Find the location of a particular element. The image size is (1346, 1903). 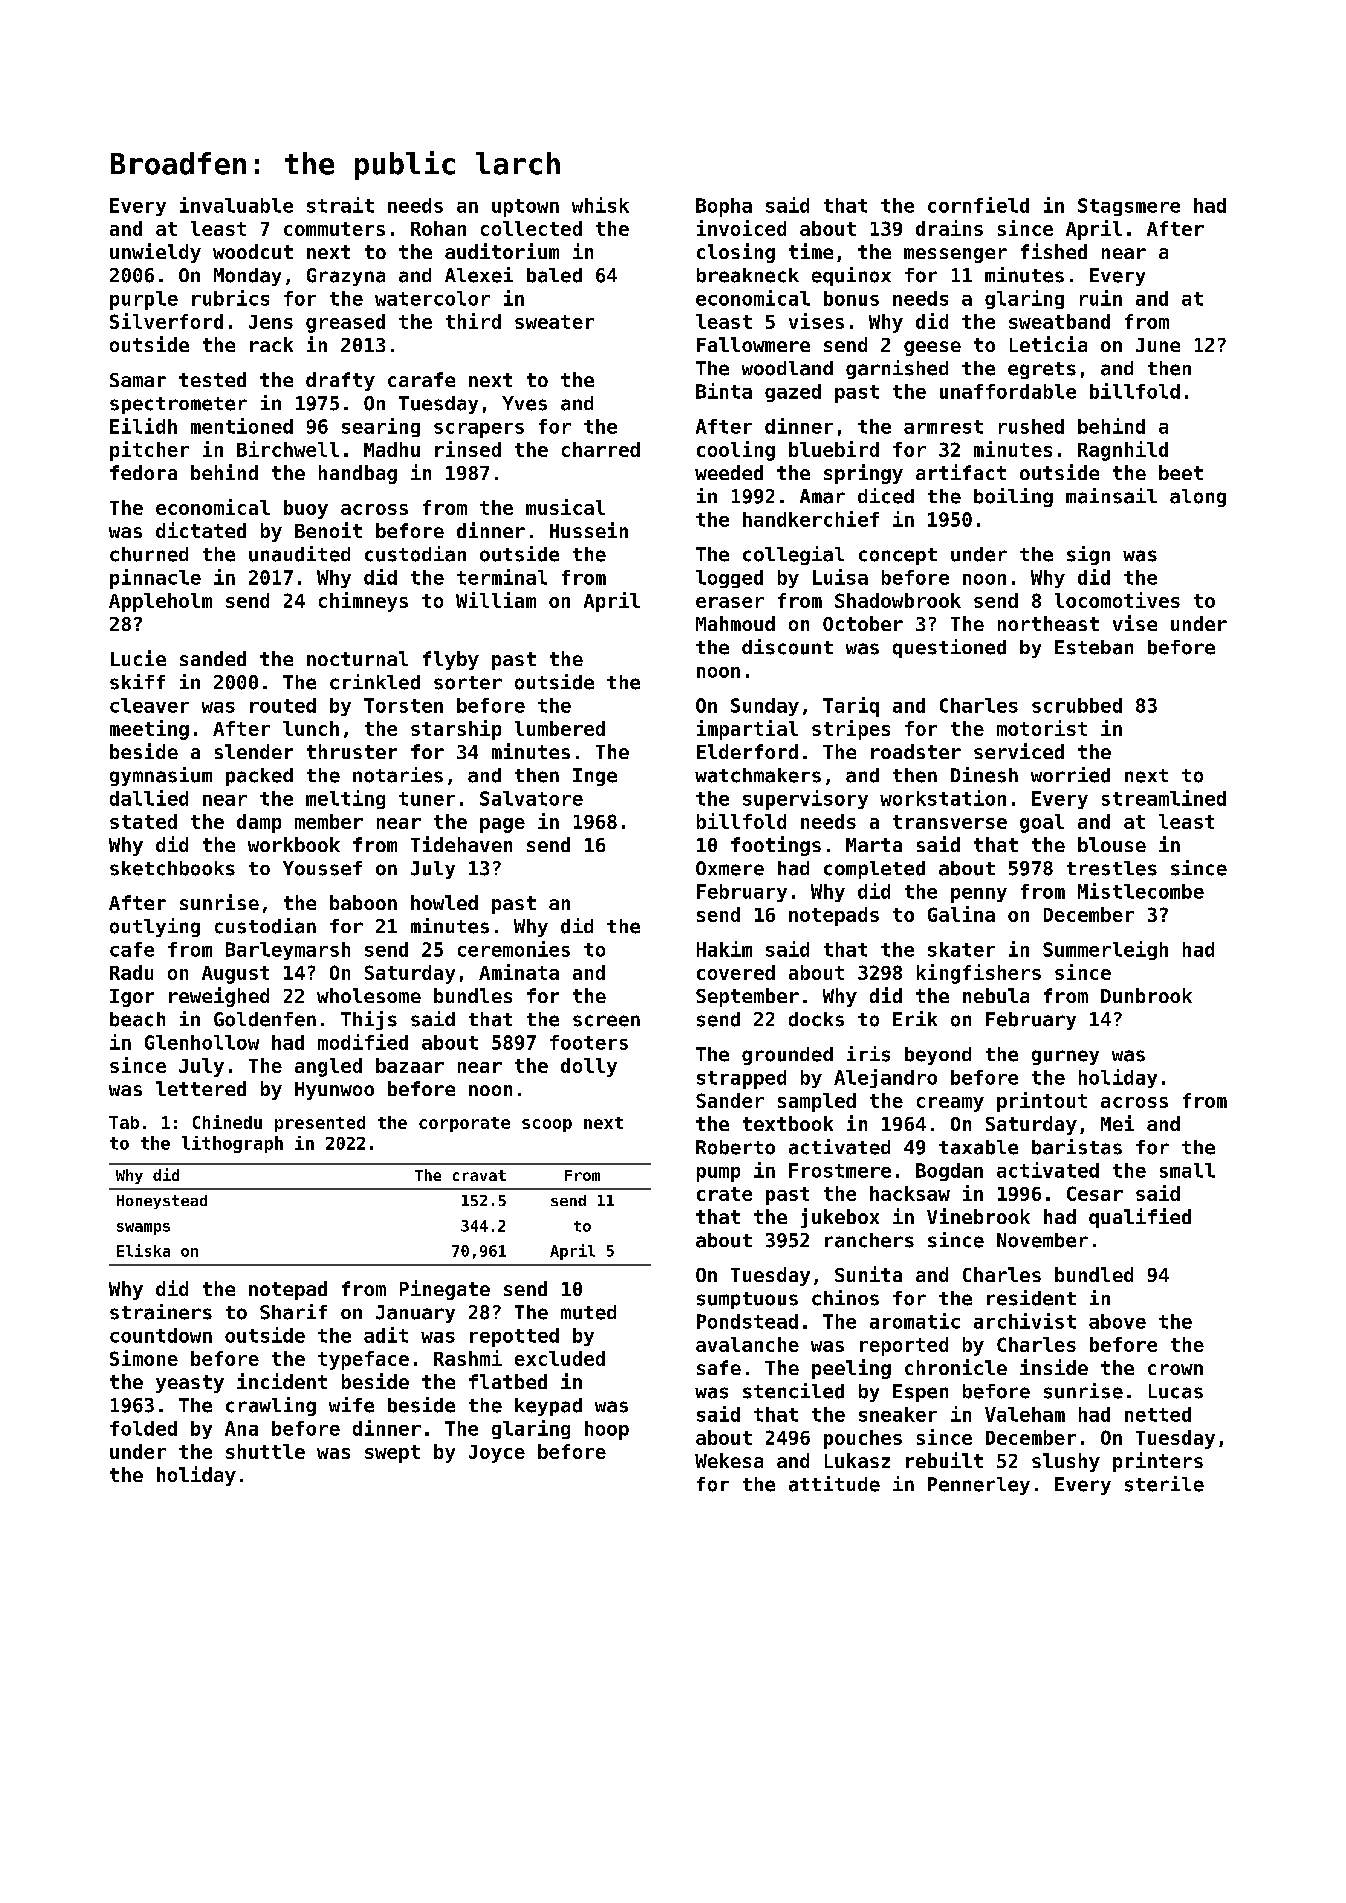

shuttle is located at coordinates (265, 1451).
